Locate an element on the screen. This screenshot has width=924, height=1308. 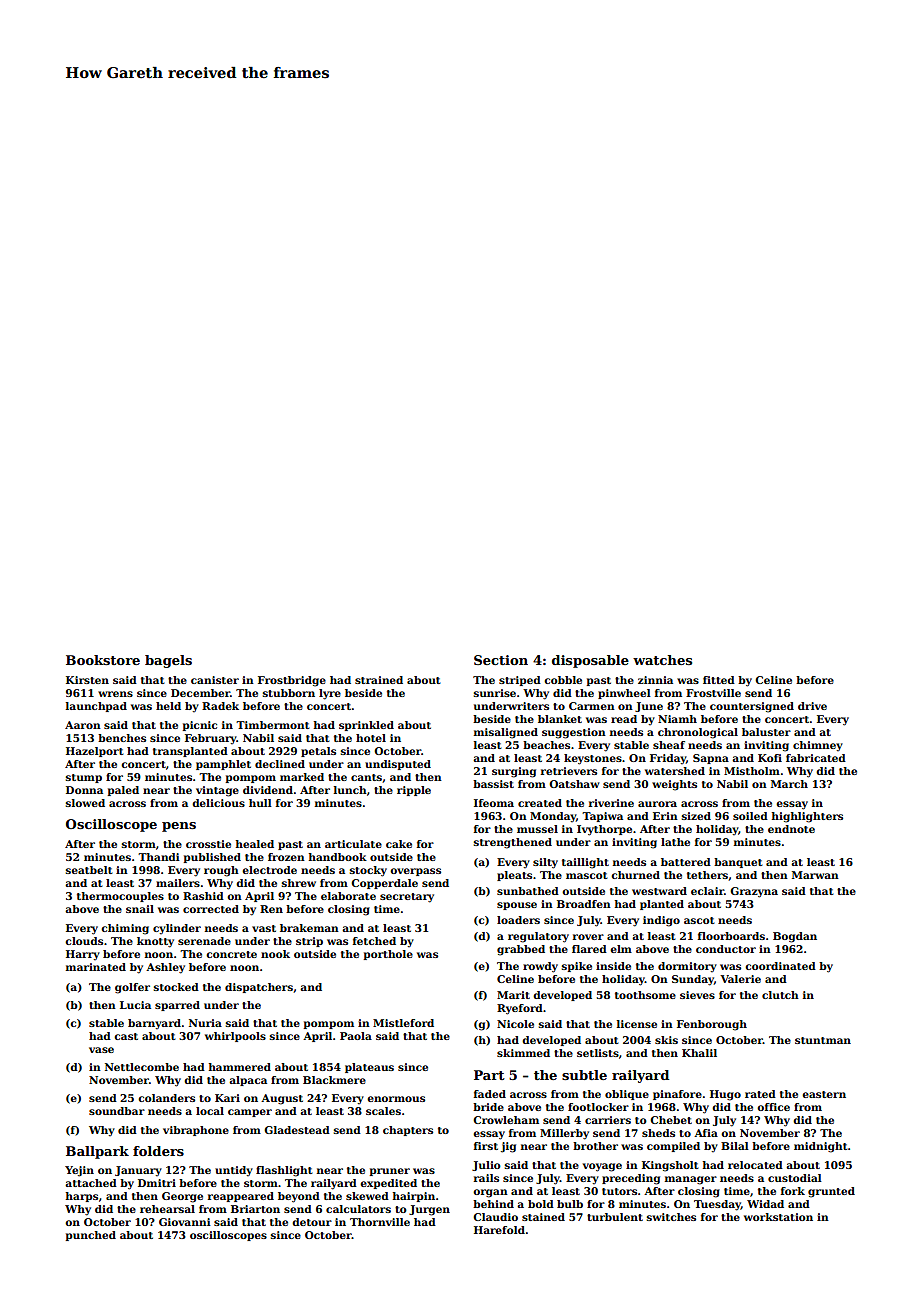
workstation is located at coordinates (778, 1217).
